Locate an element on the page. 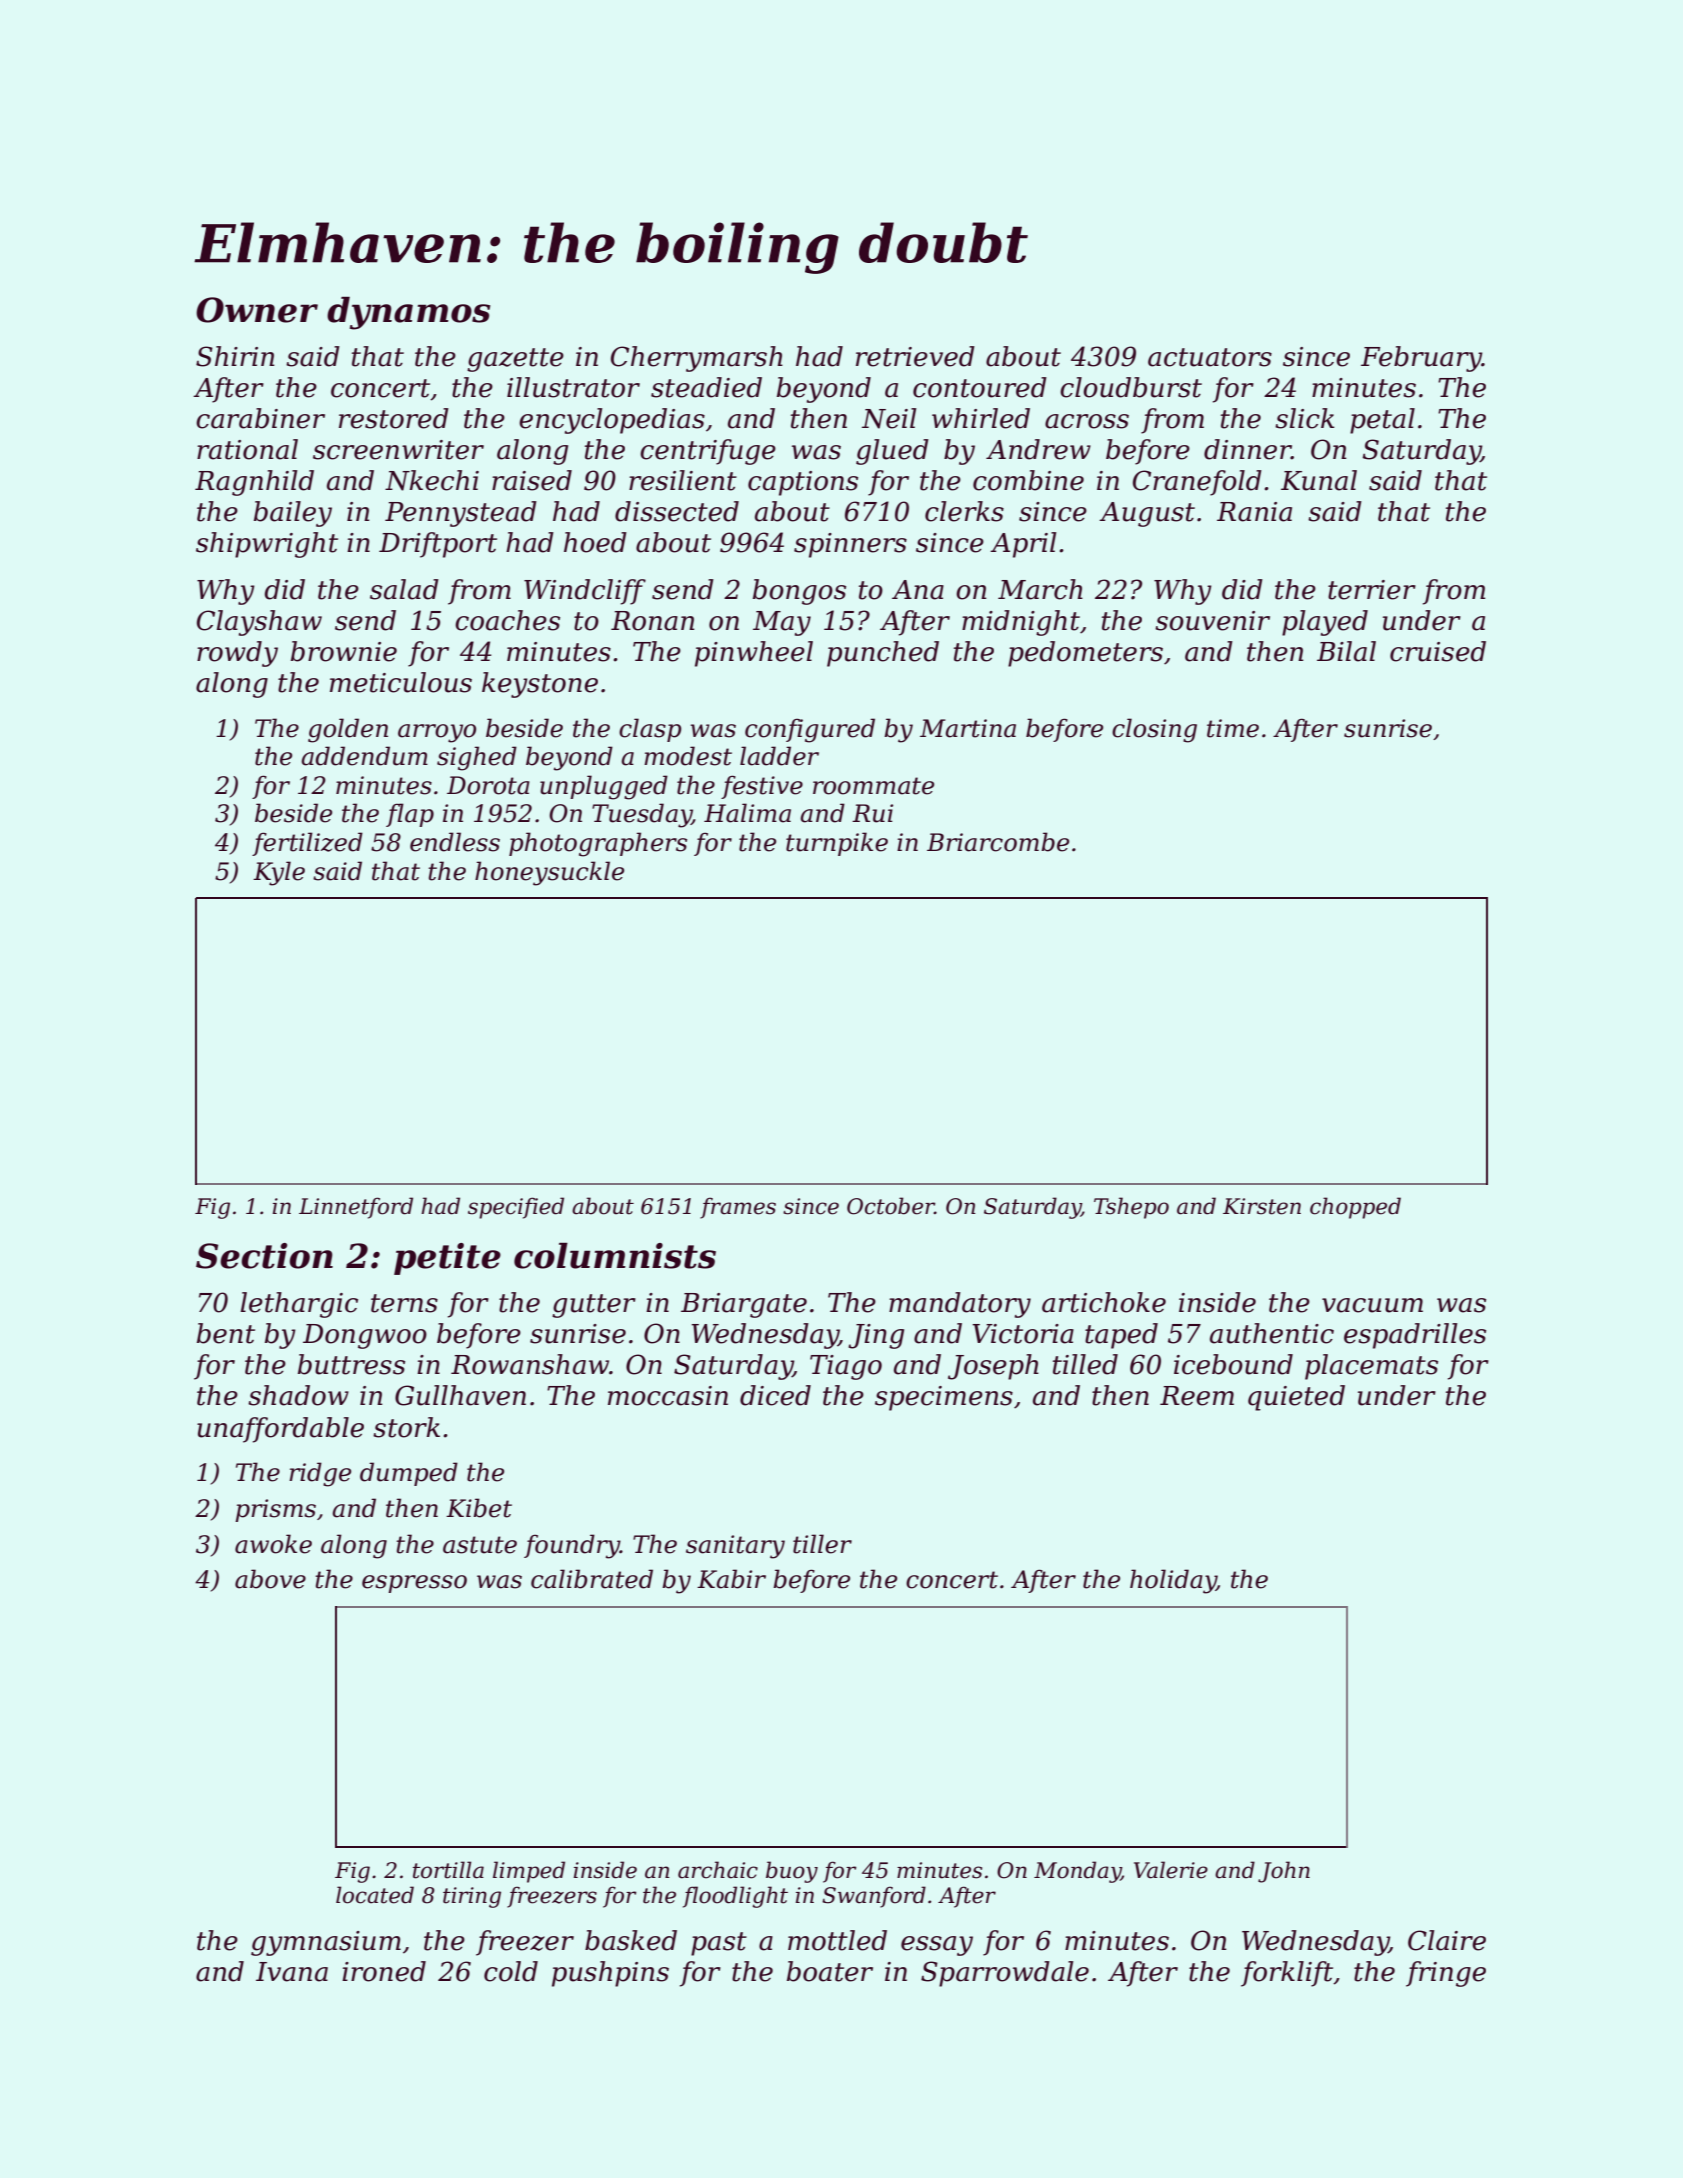 The image size is (1683, 2178). gutter is located at coordinates (594, 1306).
